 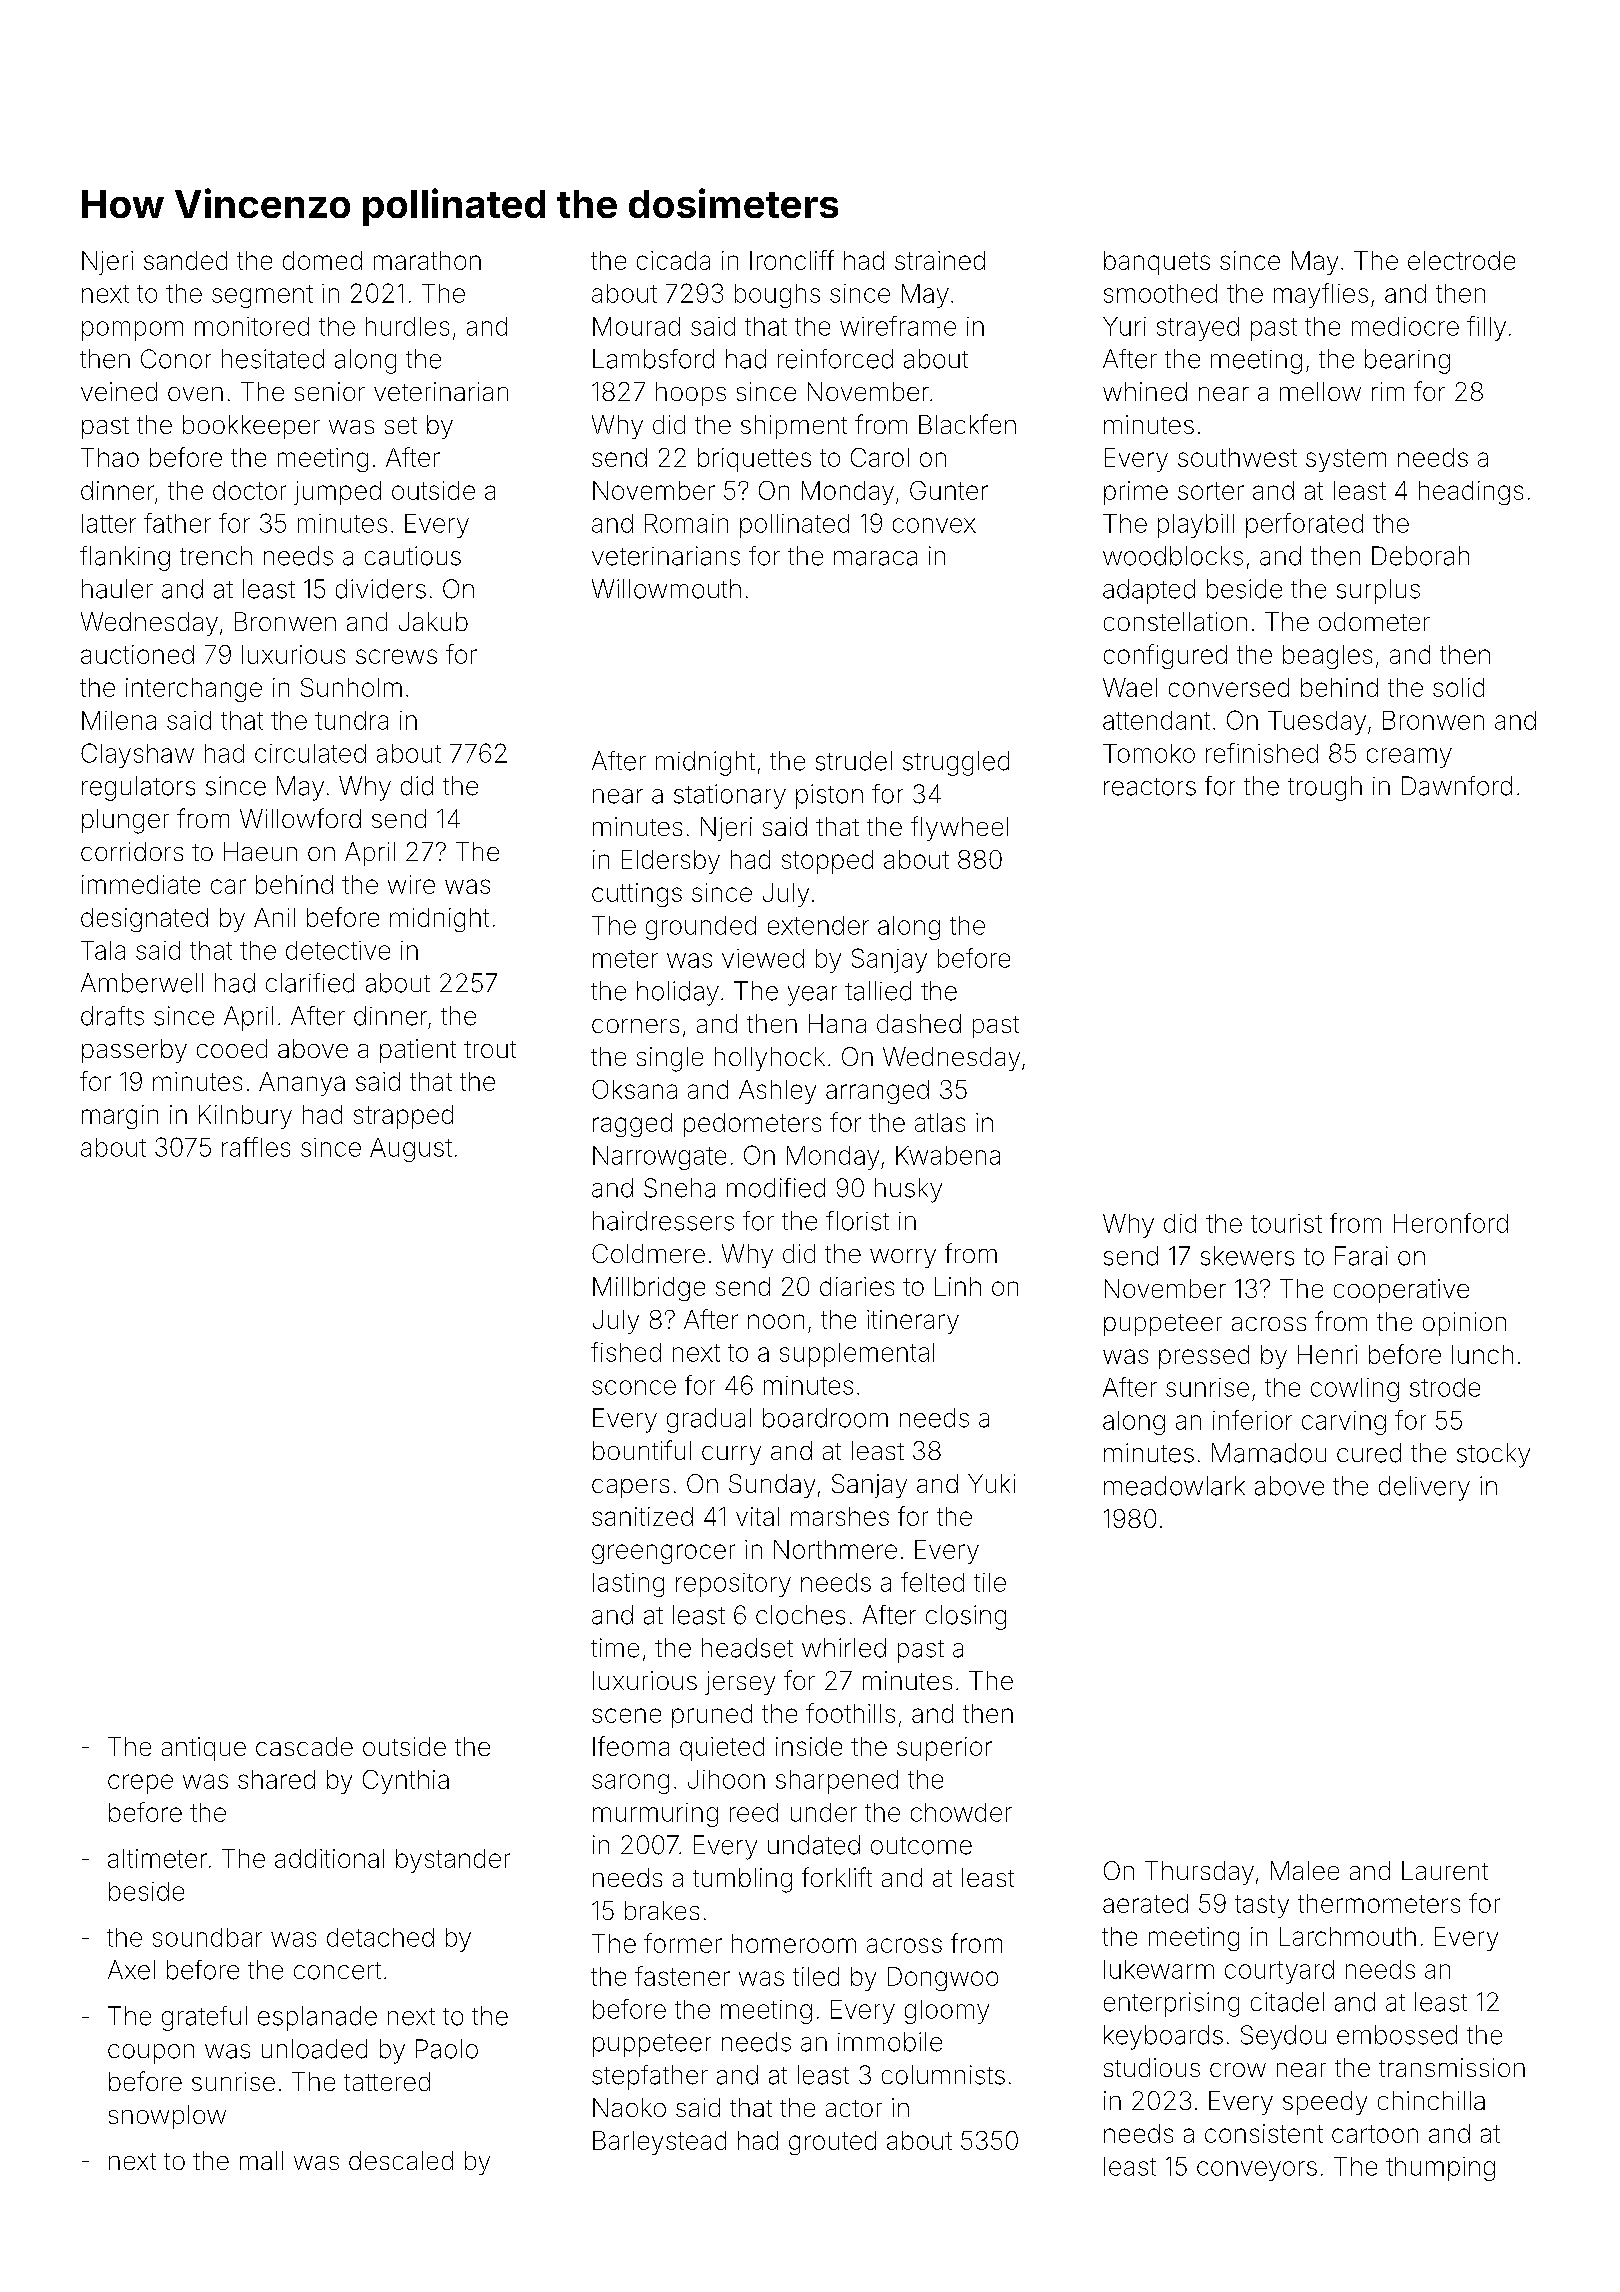 I want to click on thumping, so click(x=1440, y=2169).
